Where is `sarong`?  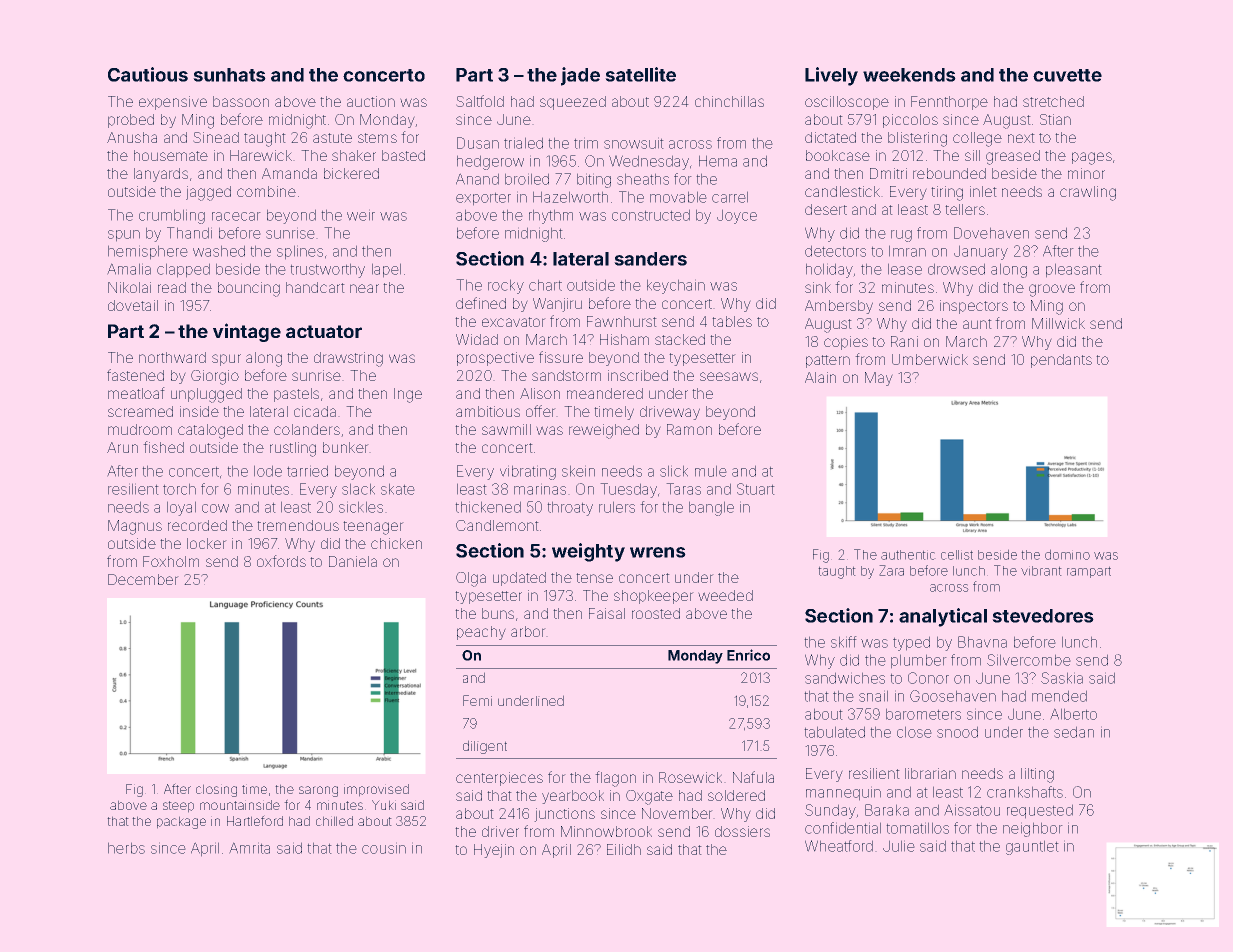
sarong is located at coordinates (318, 791).
